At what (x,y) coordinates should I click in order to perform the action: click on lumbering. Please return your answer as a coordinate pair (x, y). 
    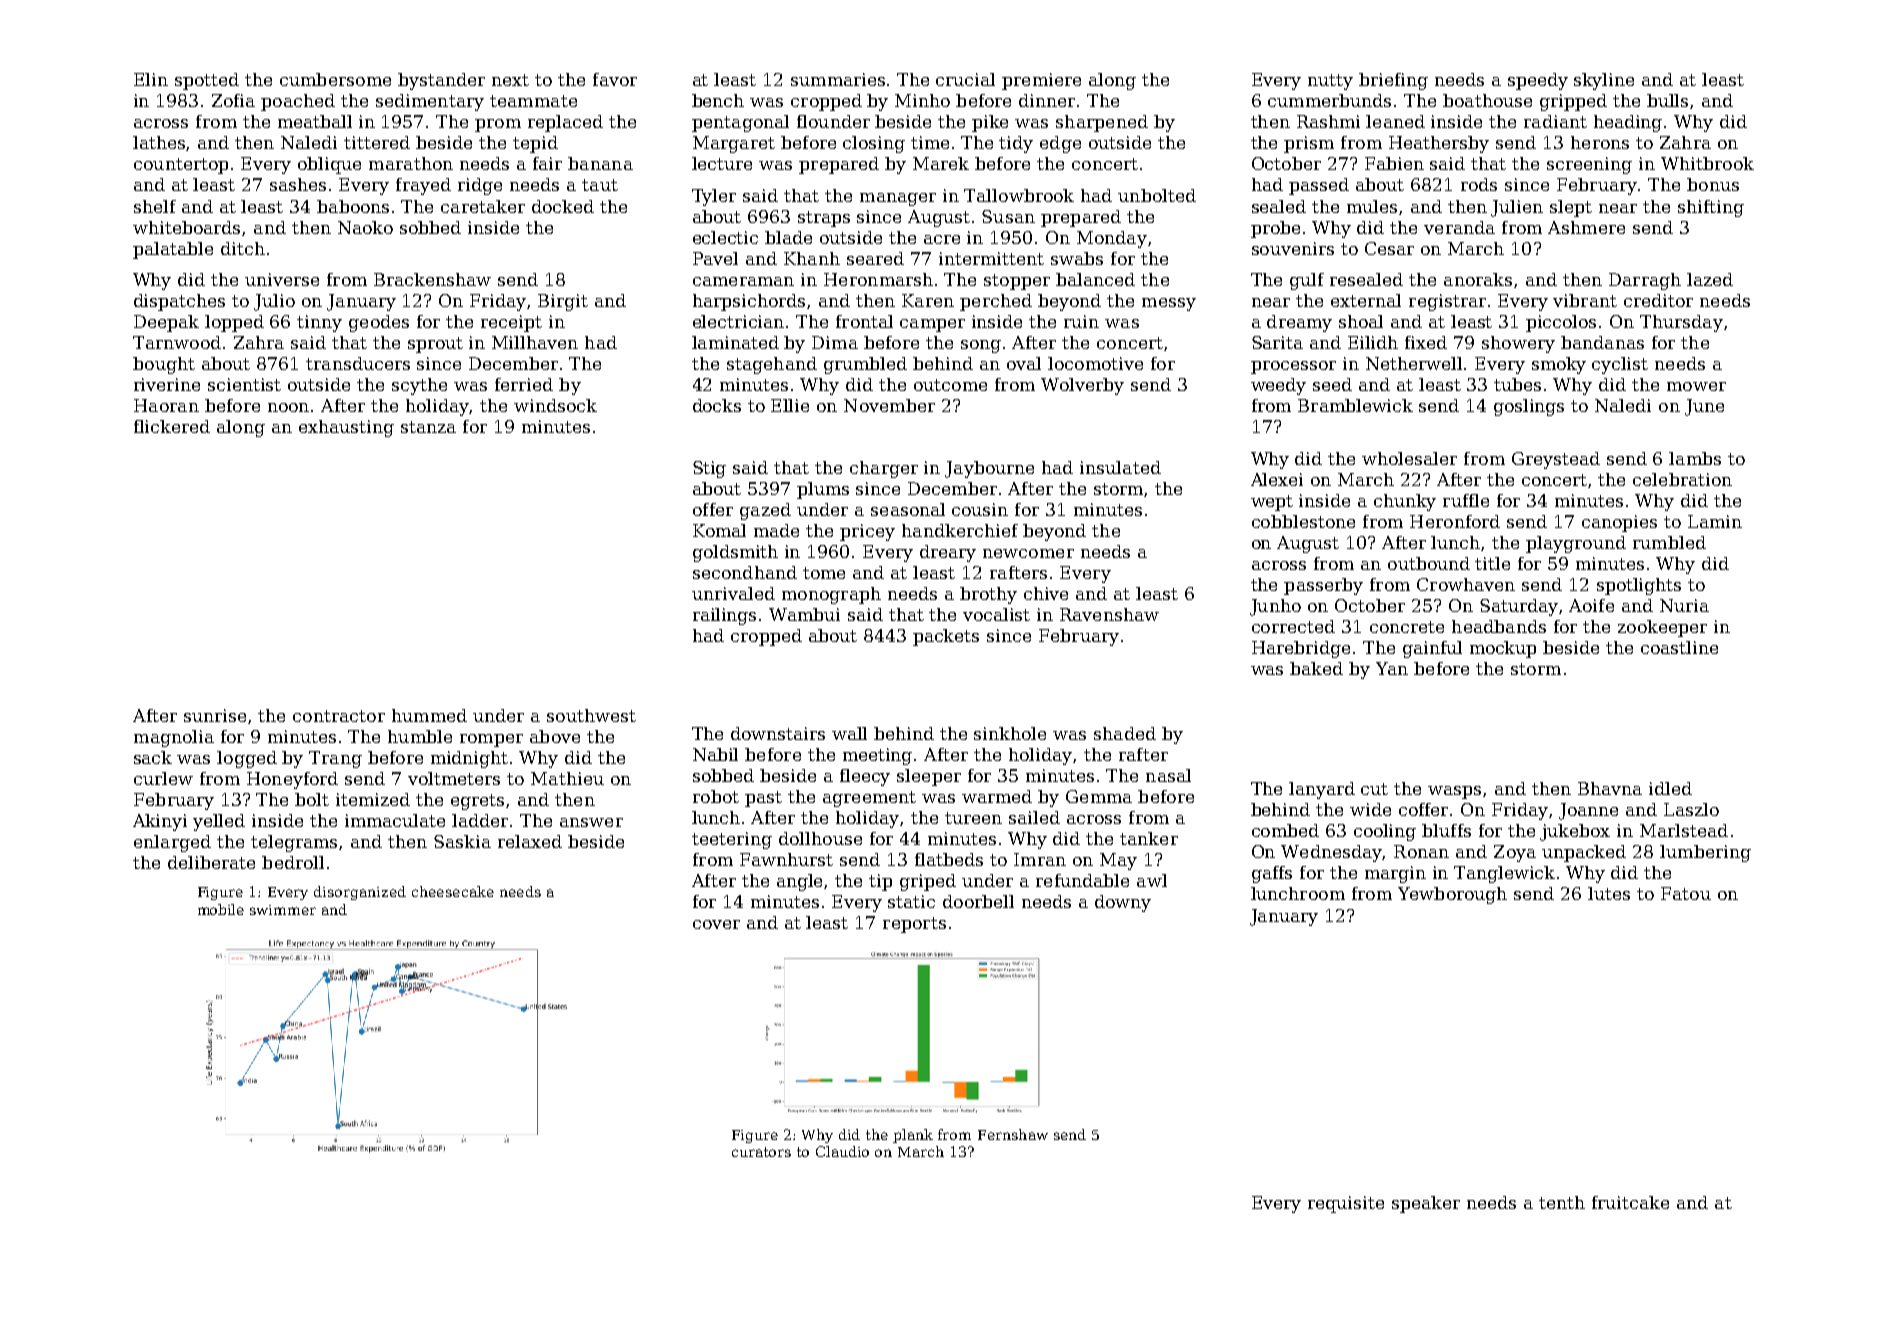
    Looking at the image, I should click on (1705, 853).
